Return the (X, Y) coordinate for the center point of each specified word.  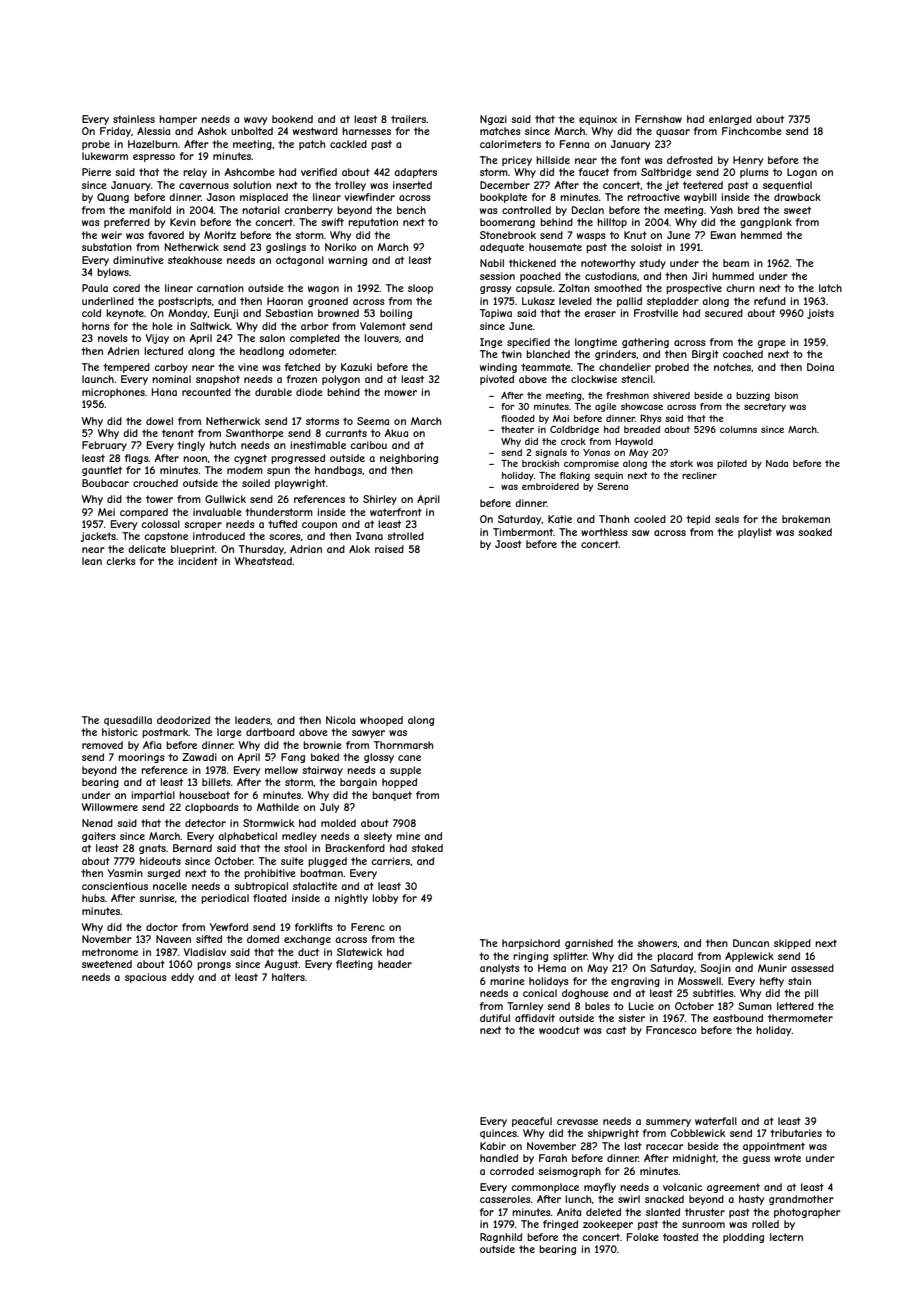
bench (411, 210)
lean (92, 561)
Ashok (212, 131)
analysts (500, 969)
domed (263, 939)
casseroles (505, 1199)
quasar (673, 133)
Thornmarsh (403, 745)
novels (113, 338)
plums (754, 173)
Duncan (751, 943)
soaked (815, 532)
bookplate (503, 198)
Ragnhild (501, 1238)
